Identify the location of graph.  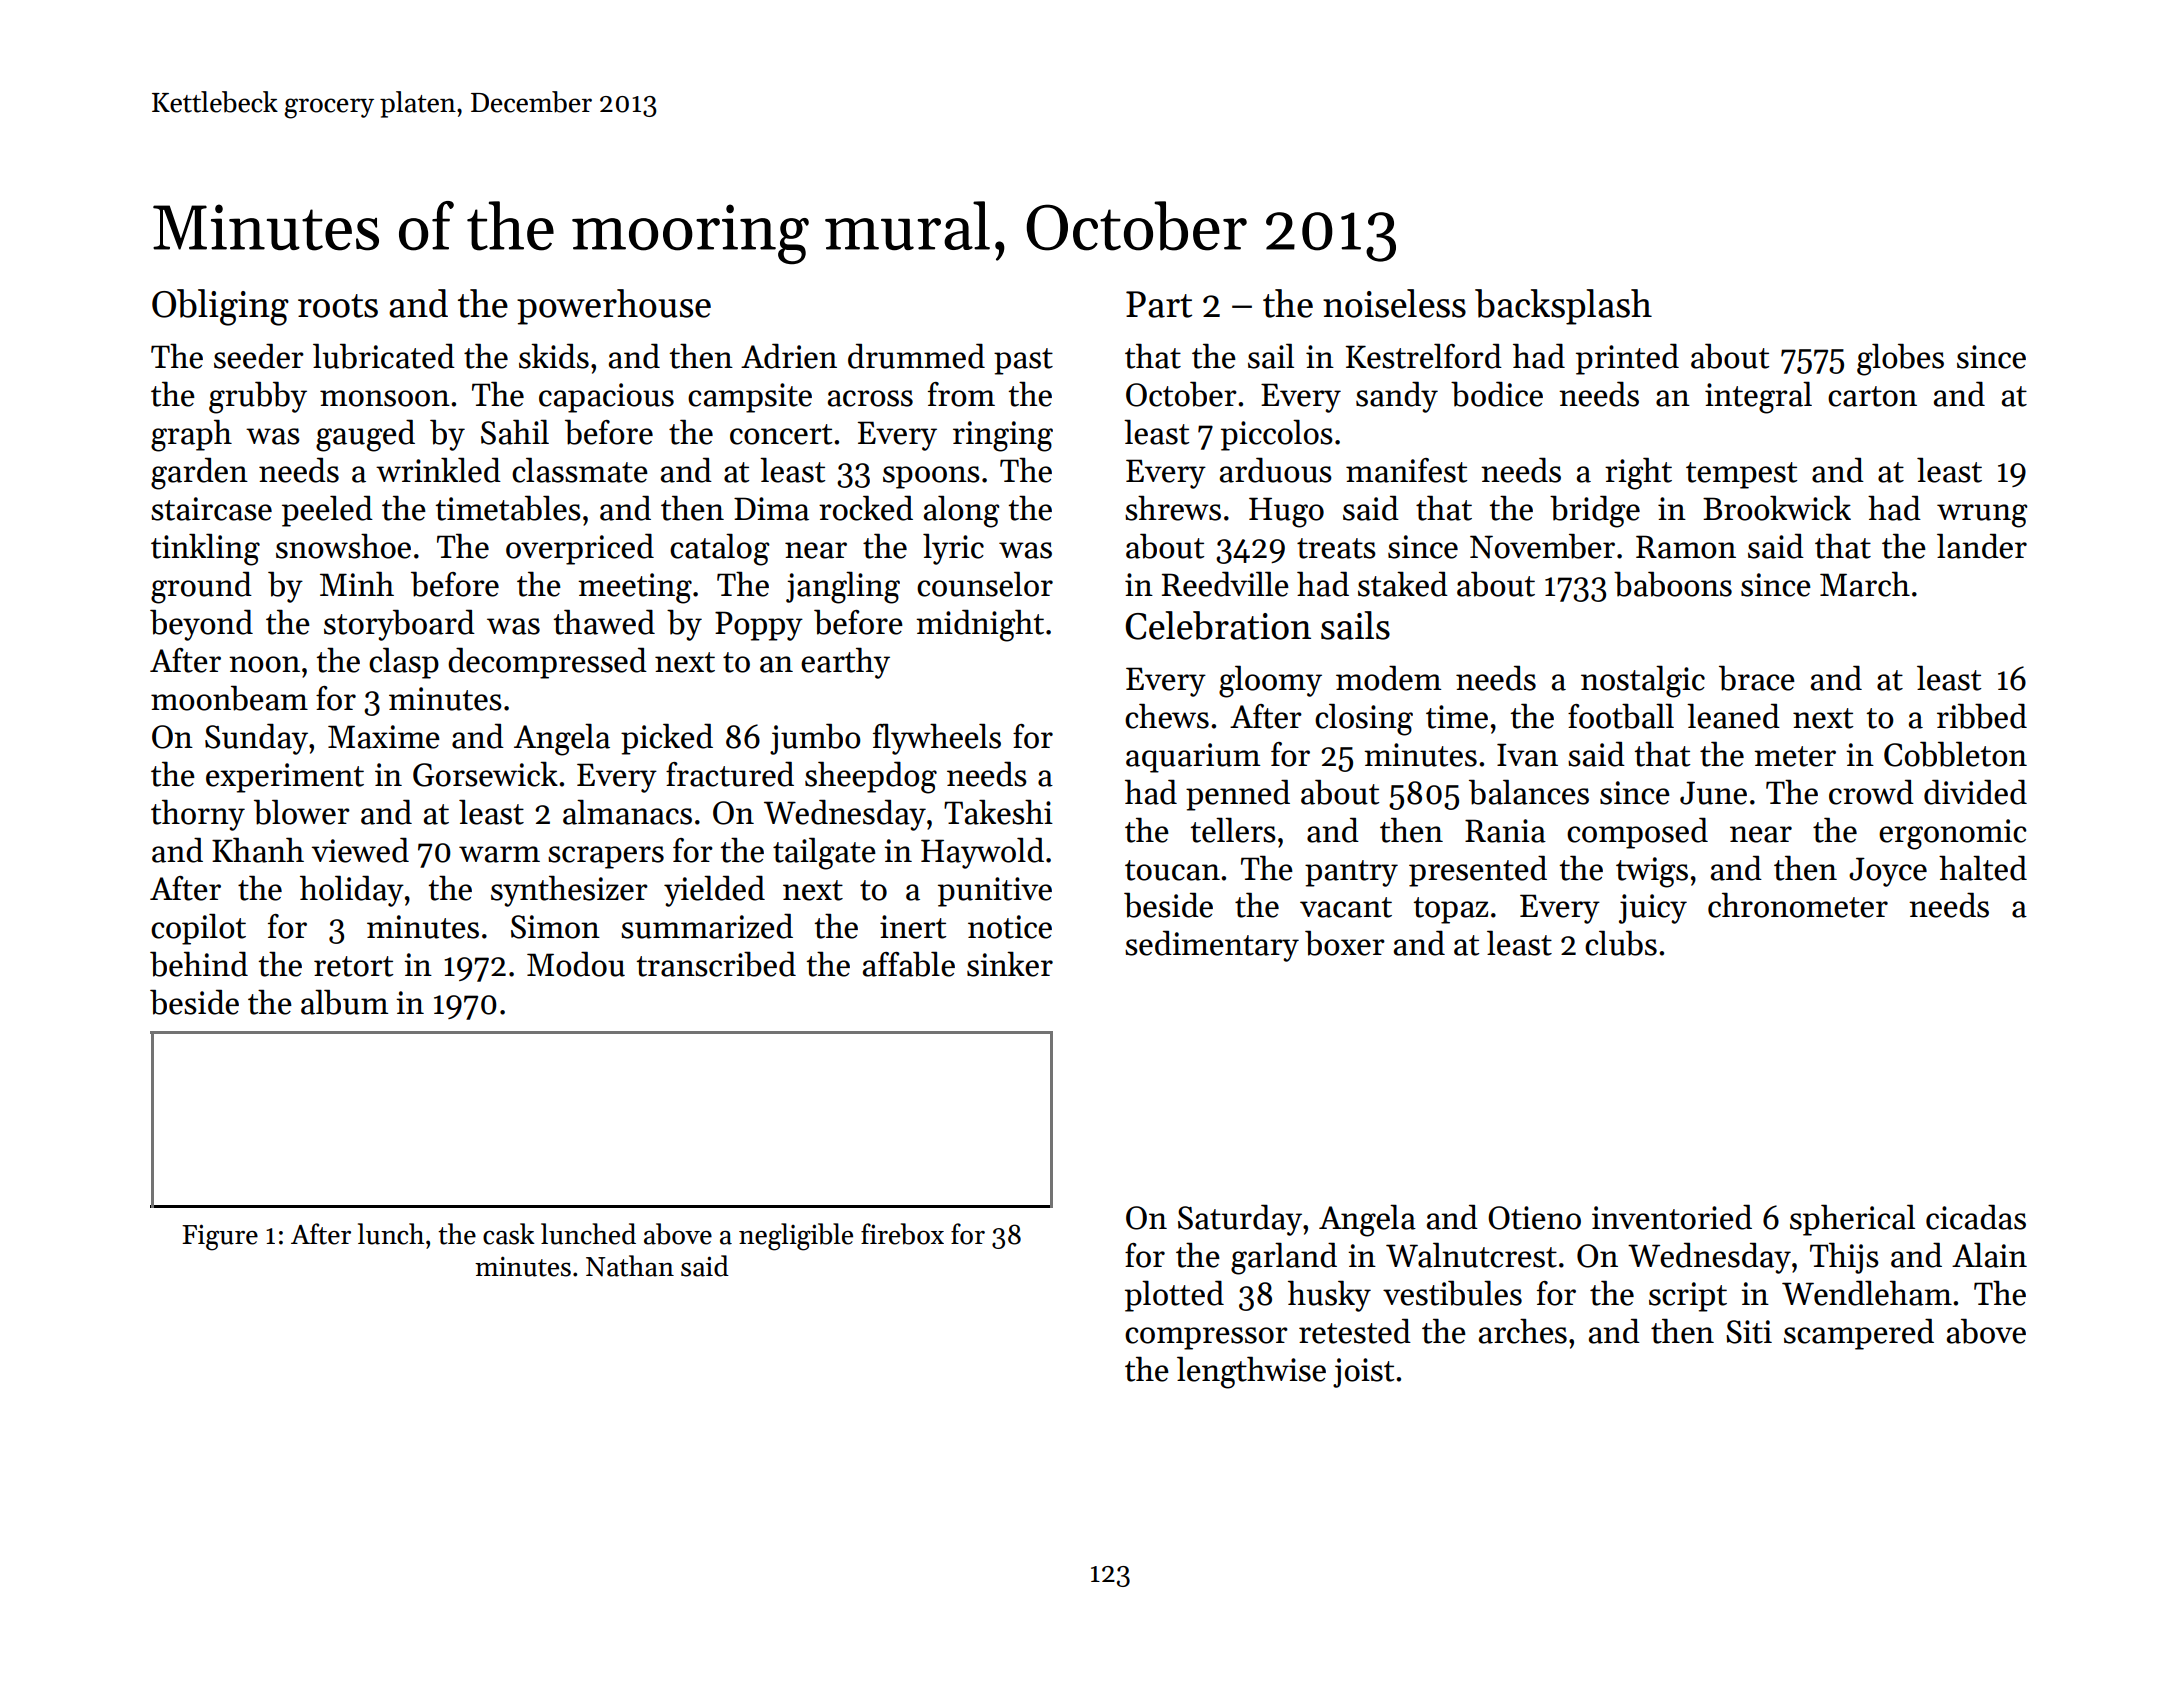
(191, 435).
